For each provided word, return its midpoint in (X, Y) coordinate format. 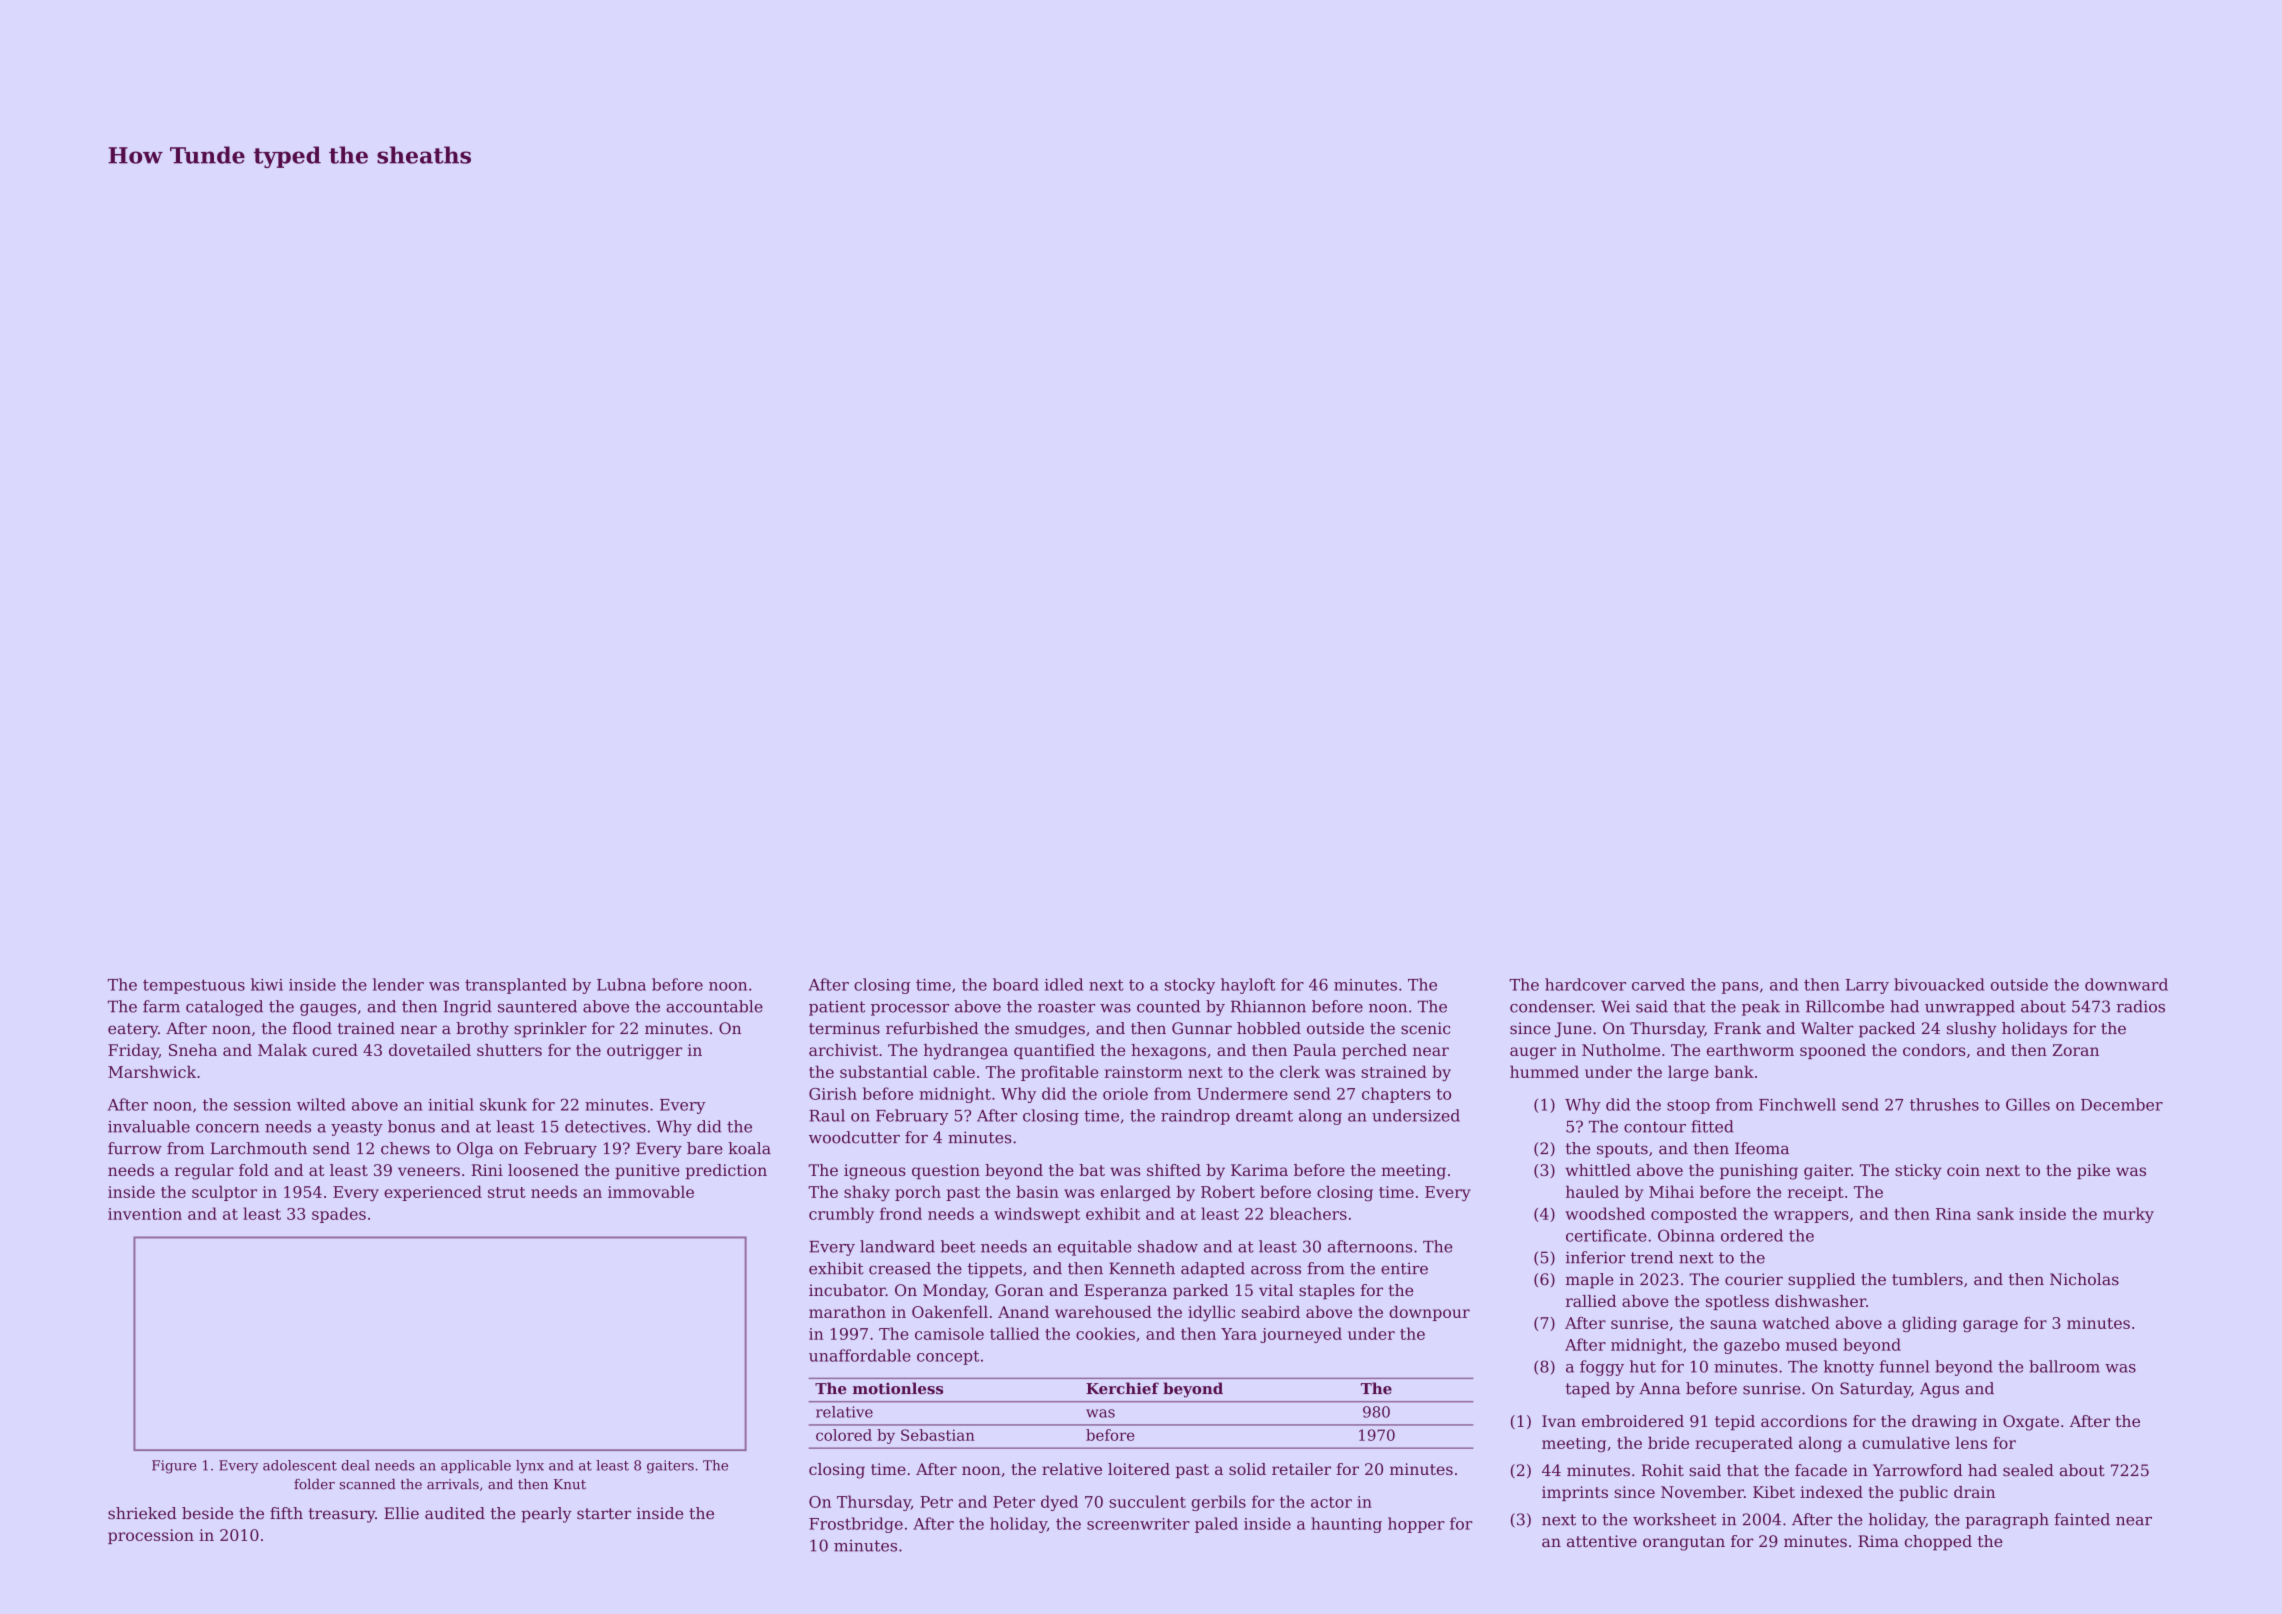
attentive (1602, 1541)
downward (2126, 984)
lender (398, 984)
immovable (651, 1191)
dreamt (1264, 1115)
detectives (605, 1126)
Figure (174, 1467)
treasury (342, 1515)
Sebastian (938, 1435)
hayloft (1248, 986)
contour (1655, 1127)
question (946, 1171)
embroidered (1633, 1421)
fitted (1712, 1126)
